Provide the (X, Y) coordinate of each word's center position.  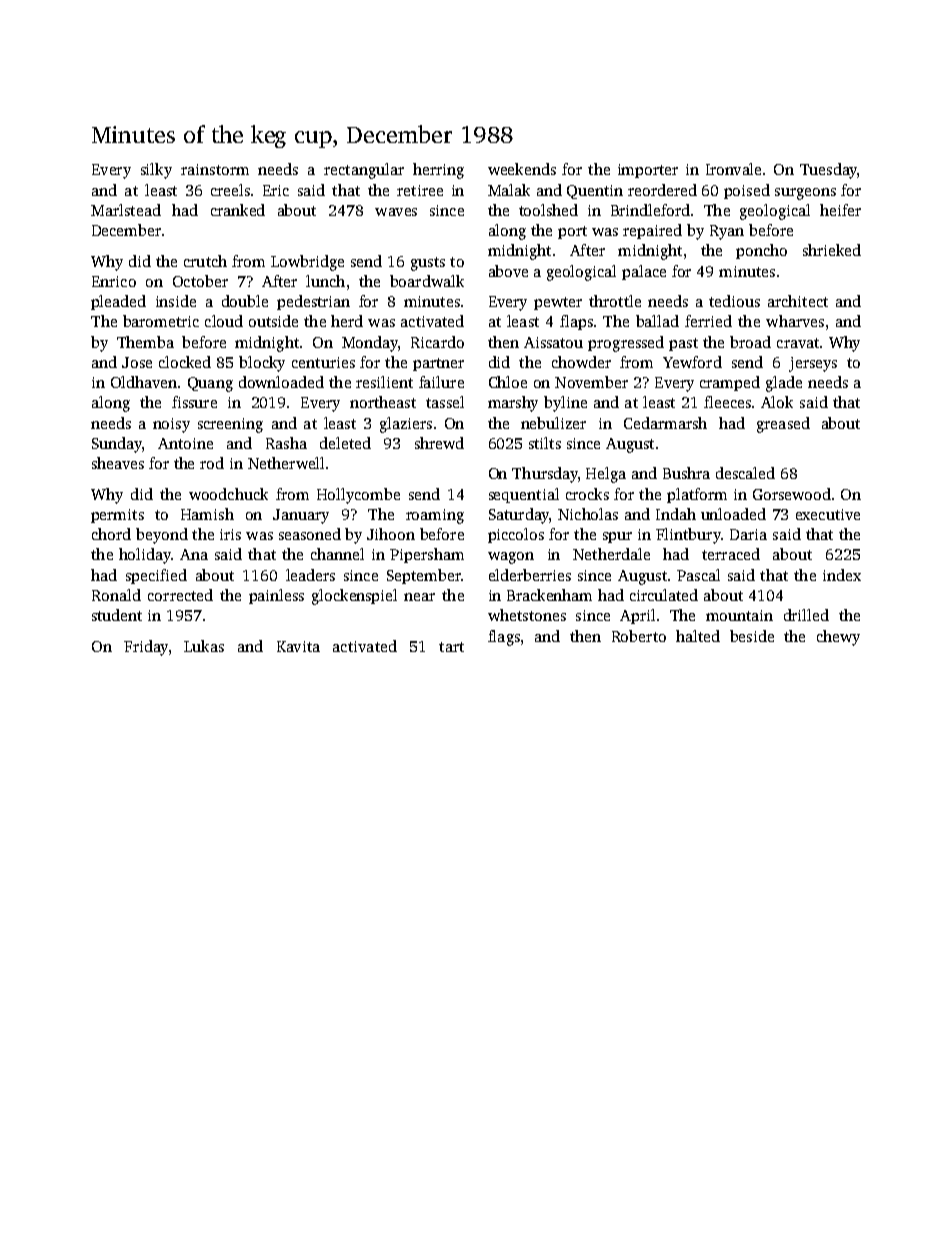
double (245, 301)
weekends (522, 169)
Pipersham (427, 555)
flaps (576, 322)
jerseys (813, 364)
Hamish (207, 514)
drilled (806, 615)
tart (451, 647)
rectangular (364, 171)
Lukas (204, 646)
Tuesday (828, 171)
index (842, 575)
